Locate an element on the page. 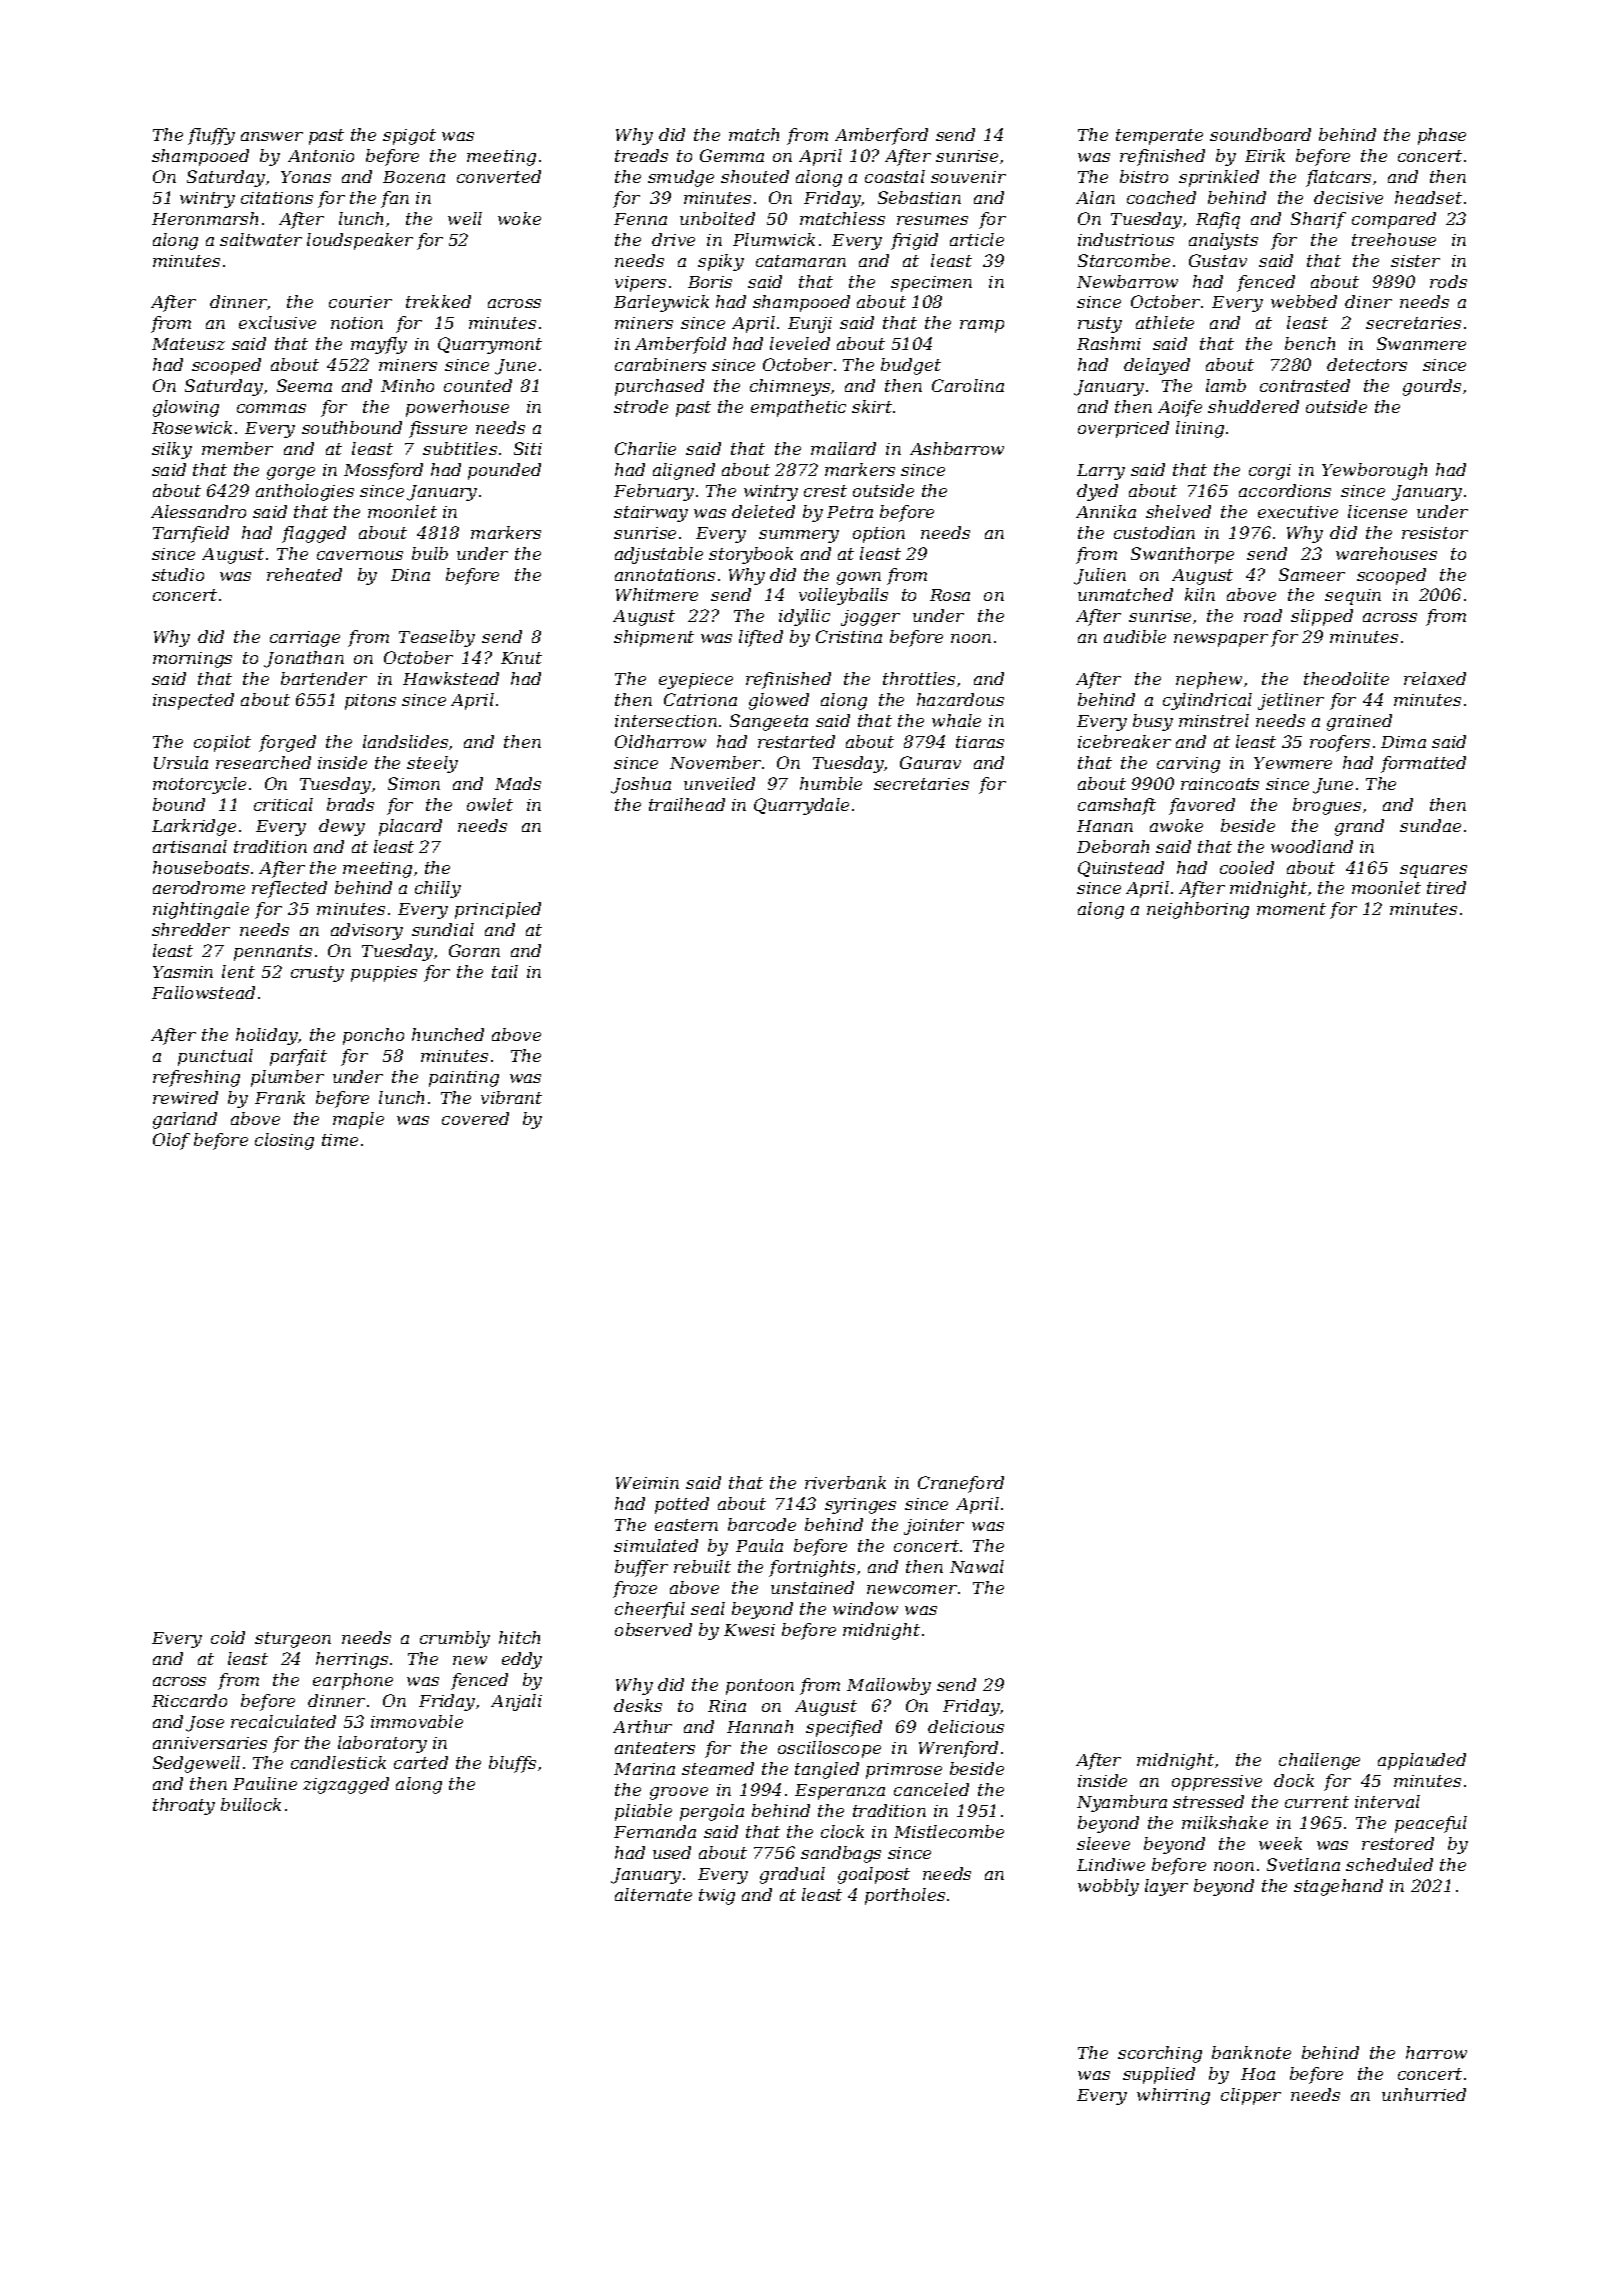  soundboard is located at coordinates (1260, 134).
